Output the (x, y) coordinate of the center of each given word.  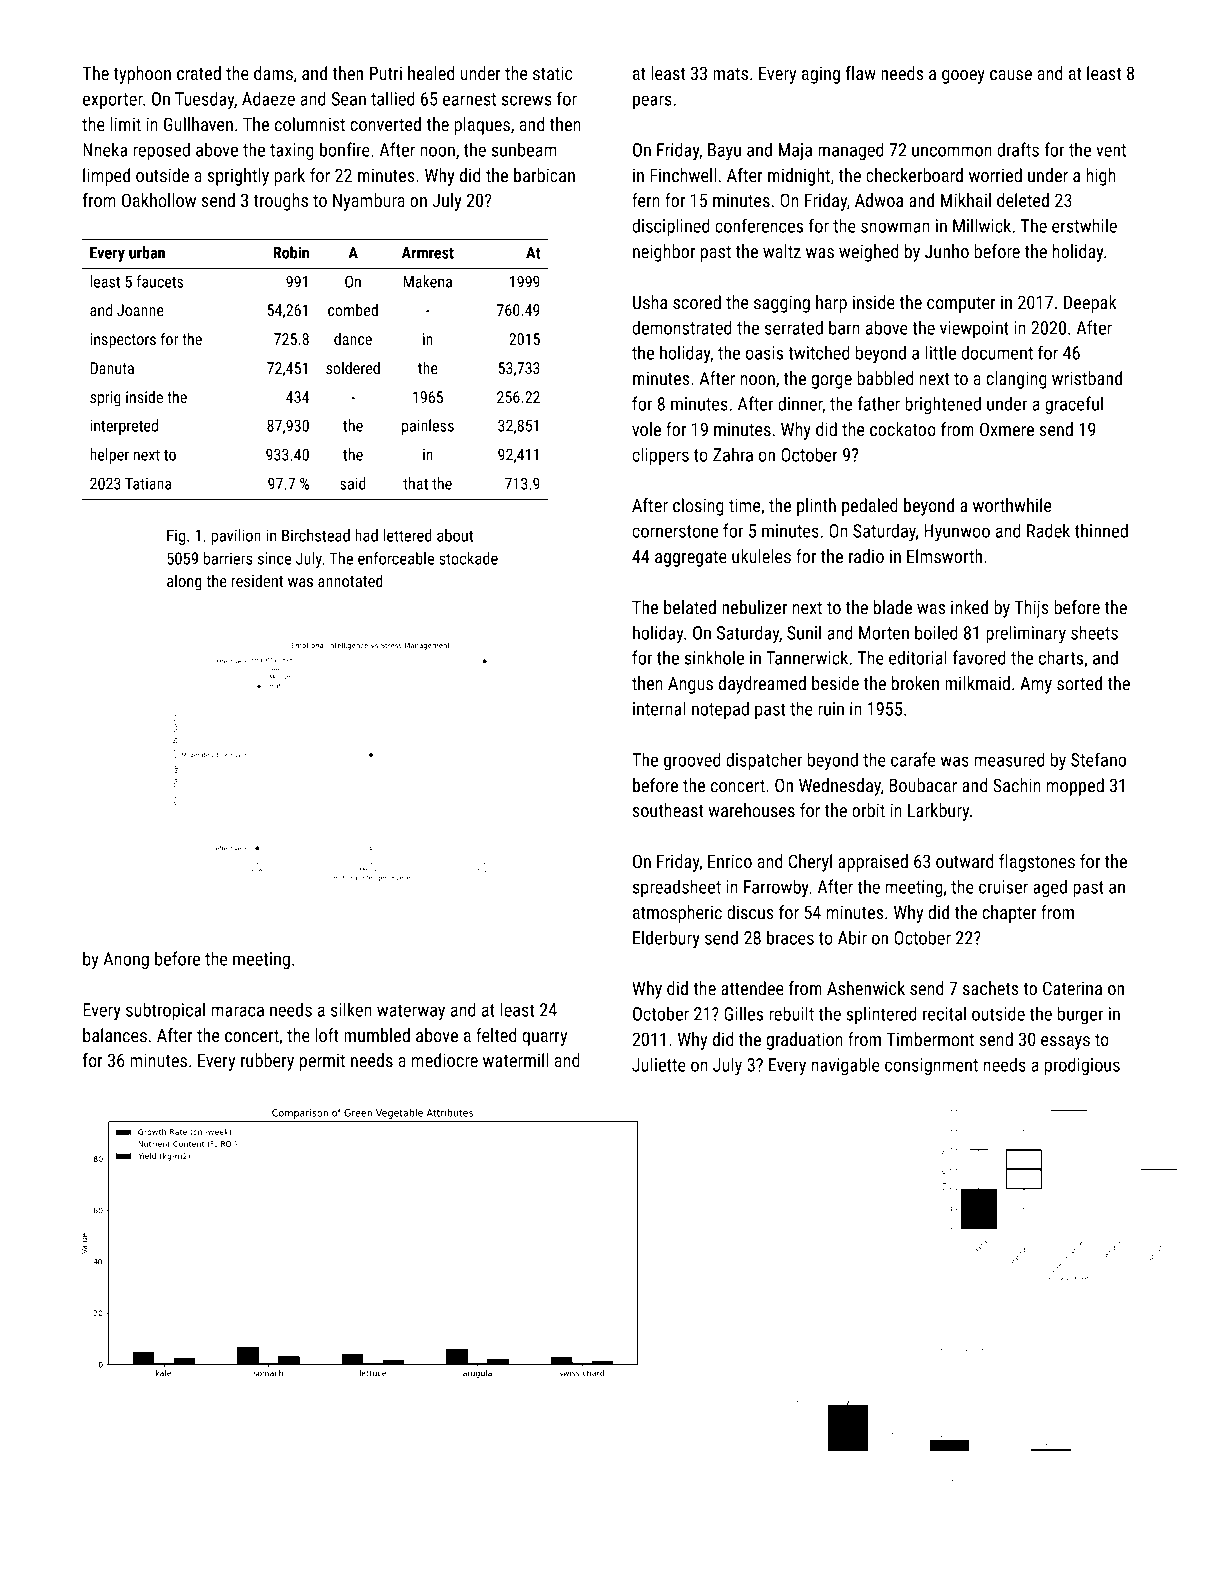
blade (893, 607)
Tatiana (148, 483)
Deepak (1090, 304)
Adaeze (268, 98)
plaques (482, 126)
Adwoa (879, 200)
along (184, 582)
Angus (690, 685)
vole (646, 429)
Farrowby (776, 888)
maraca (238, 1011)
